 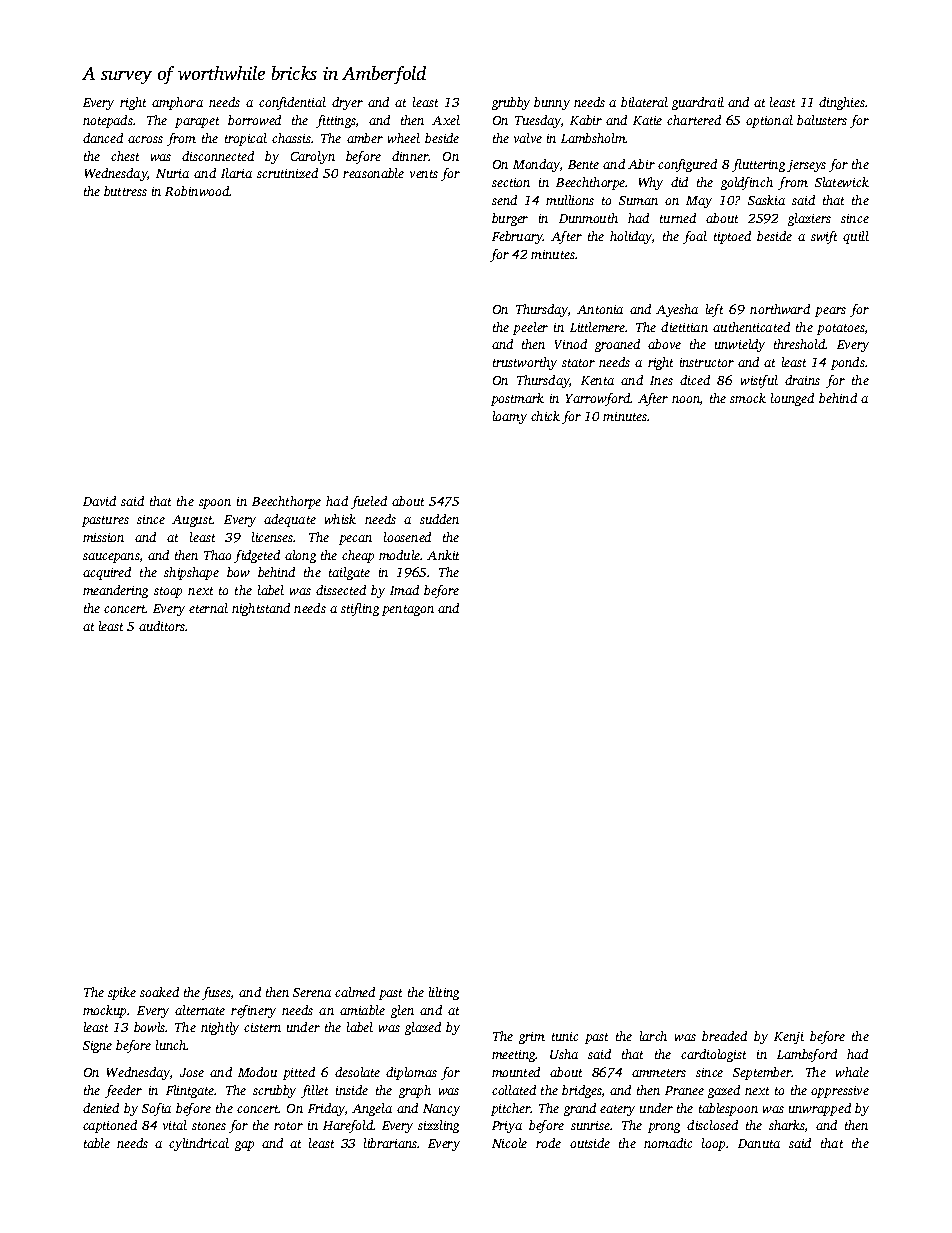 I want to click on lounged, so click(x=792, y=399).
